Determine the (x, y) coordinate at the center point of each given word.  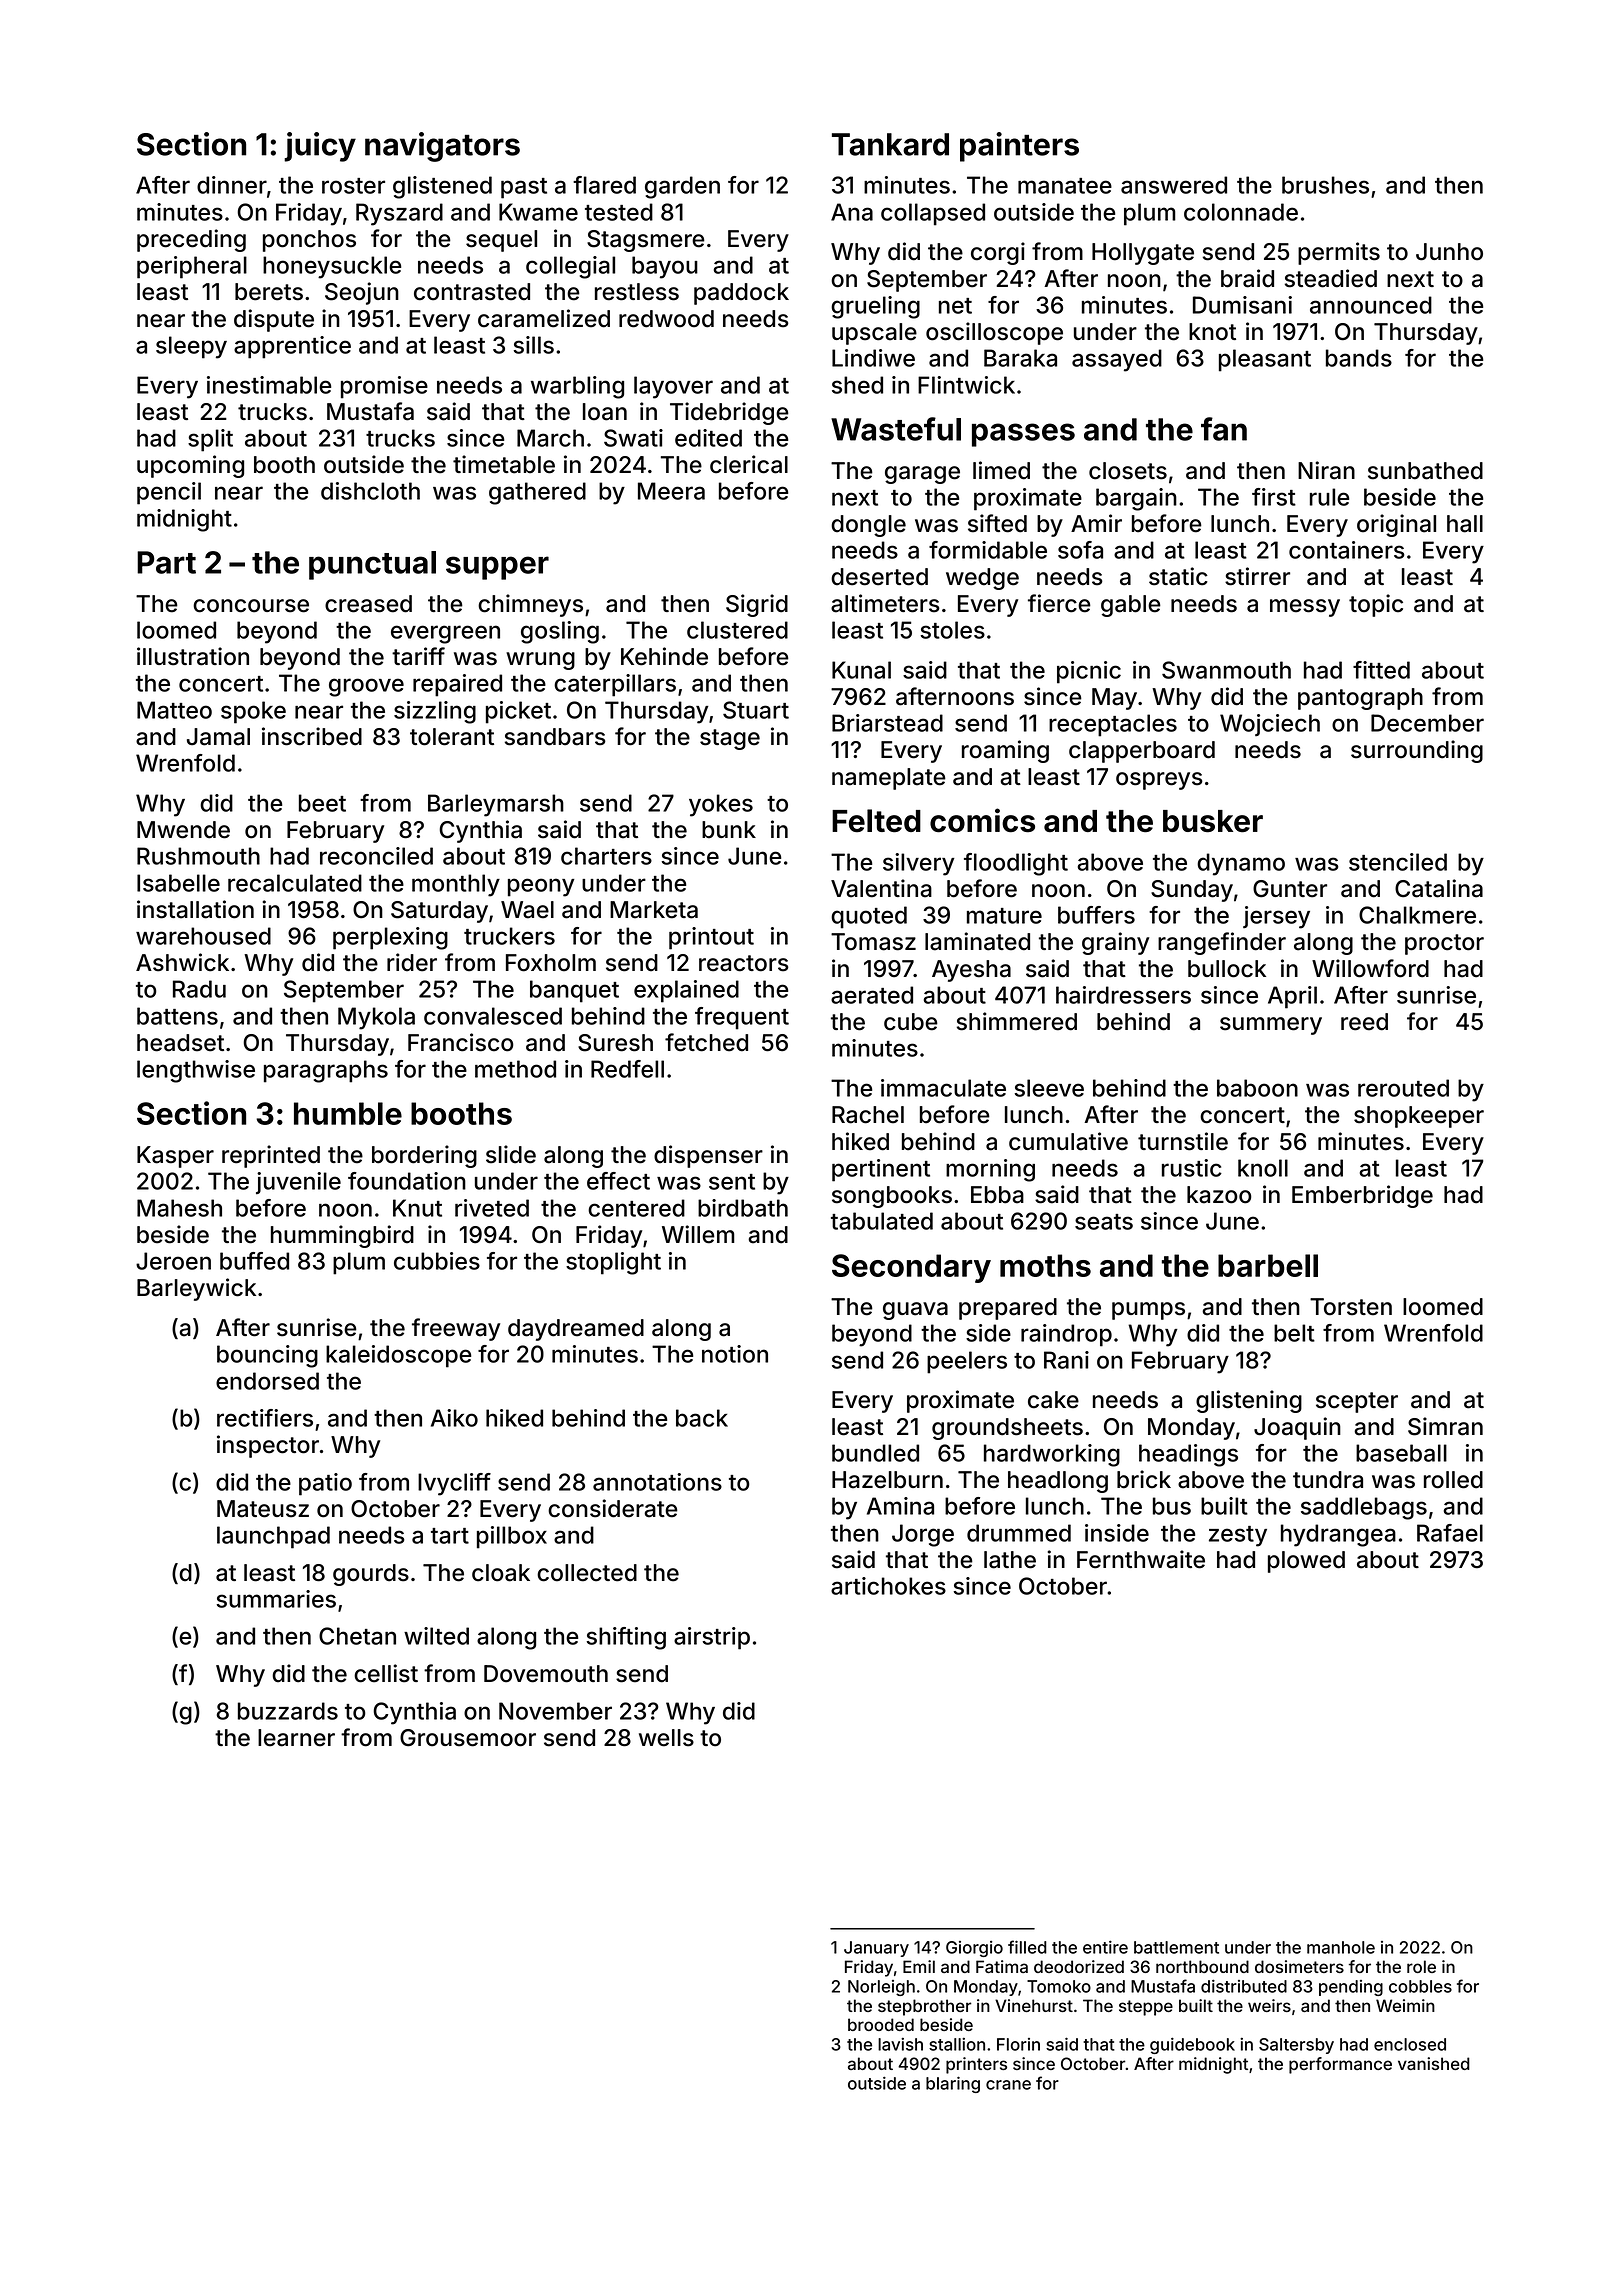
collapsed (933, 214)
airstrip (712, 1638)
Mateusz (263, 1509)
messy (1305, 608)
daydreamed (576, 1330)
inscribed (312, 736)
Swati (633, 438)
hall (1465, 524)
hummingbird (342, 1236)
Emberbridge (1362, 1196)
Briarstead (887, 723)
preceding (191, 240)
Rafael (1450, 1533)
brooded (881, 2024)
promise (384, 387)
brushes (1325, 185)
